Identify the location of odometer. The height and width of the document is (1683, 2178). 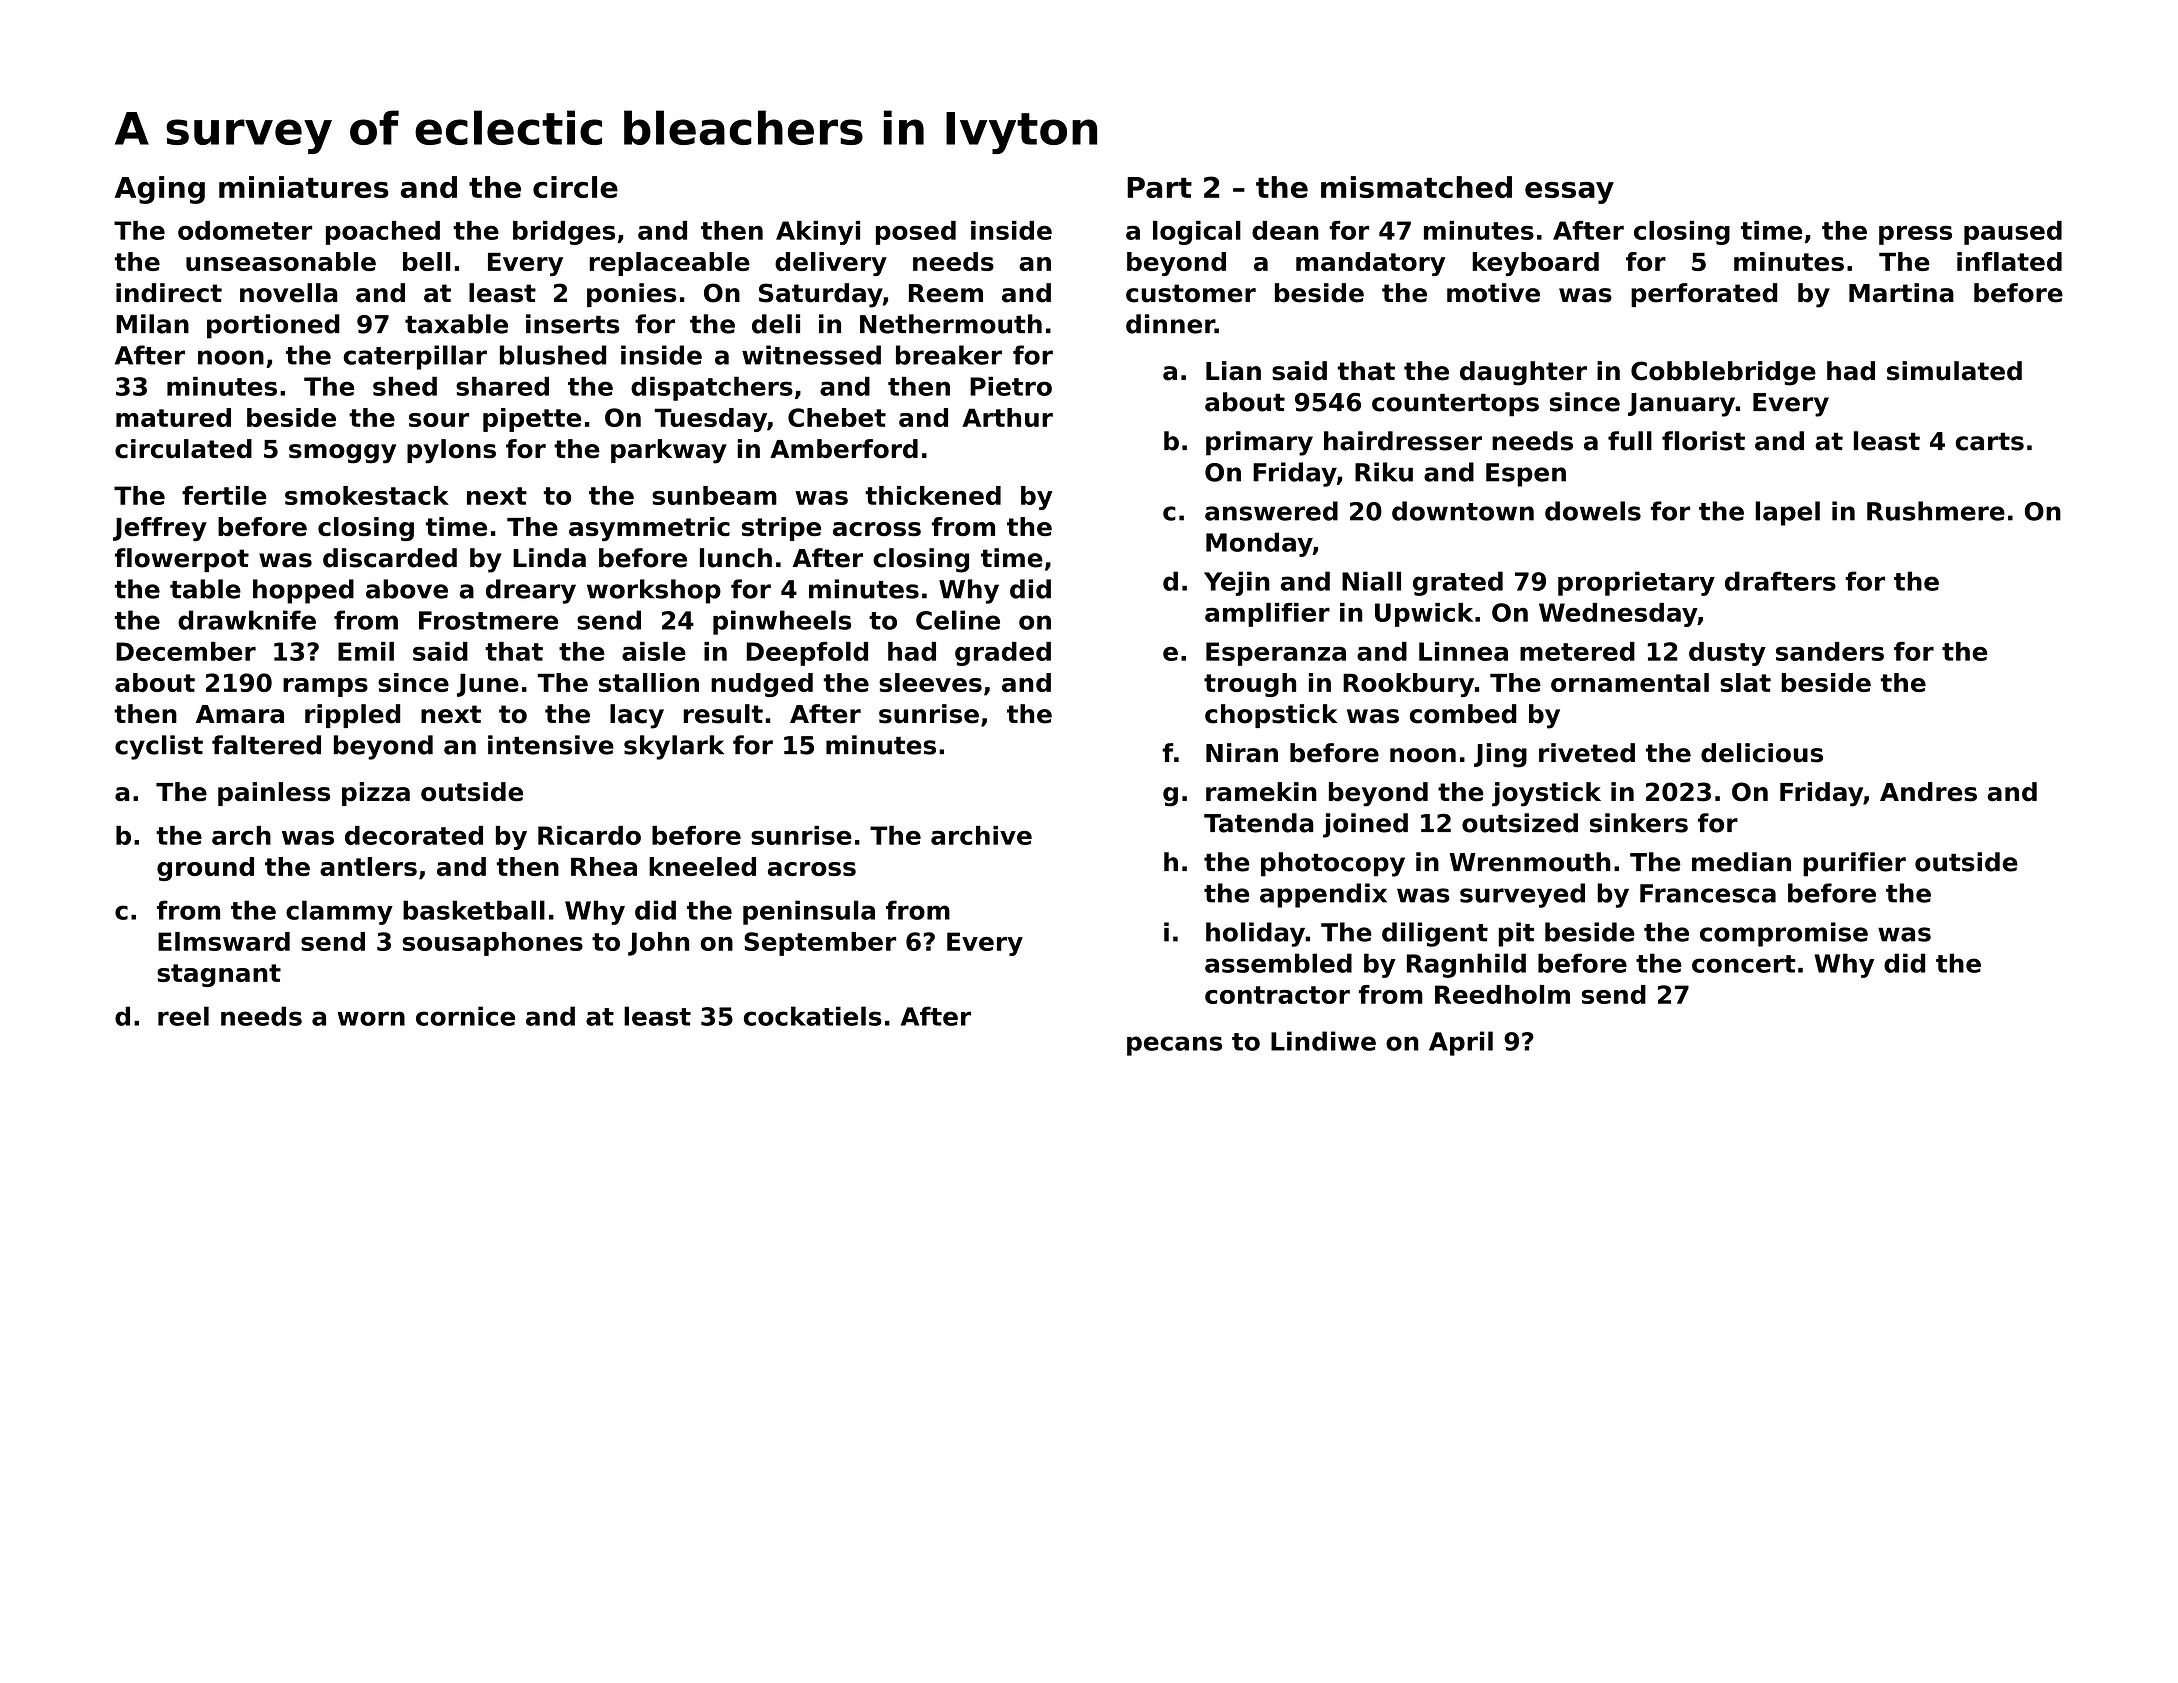
(245, 230).
